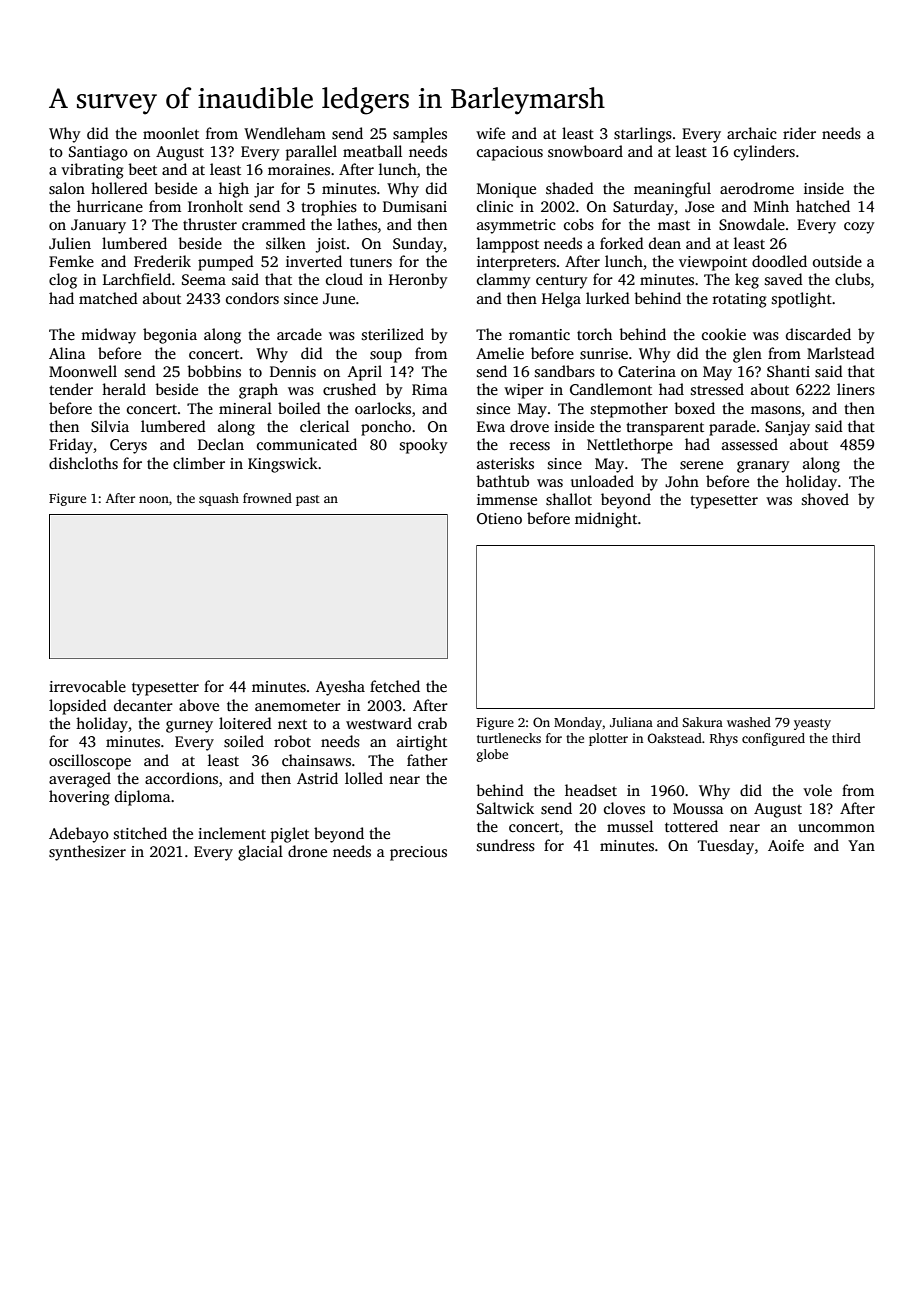  What do you see at coordinates (260, 853) in the screenshot?
I see `glacial` at bounding box center [260, 853].
